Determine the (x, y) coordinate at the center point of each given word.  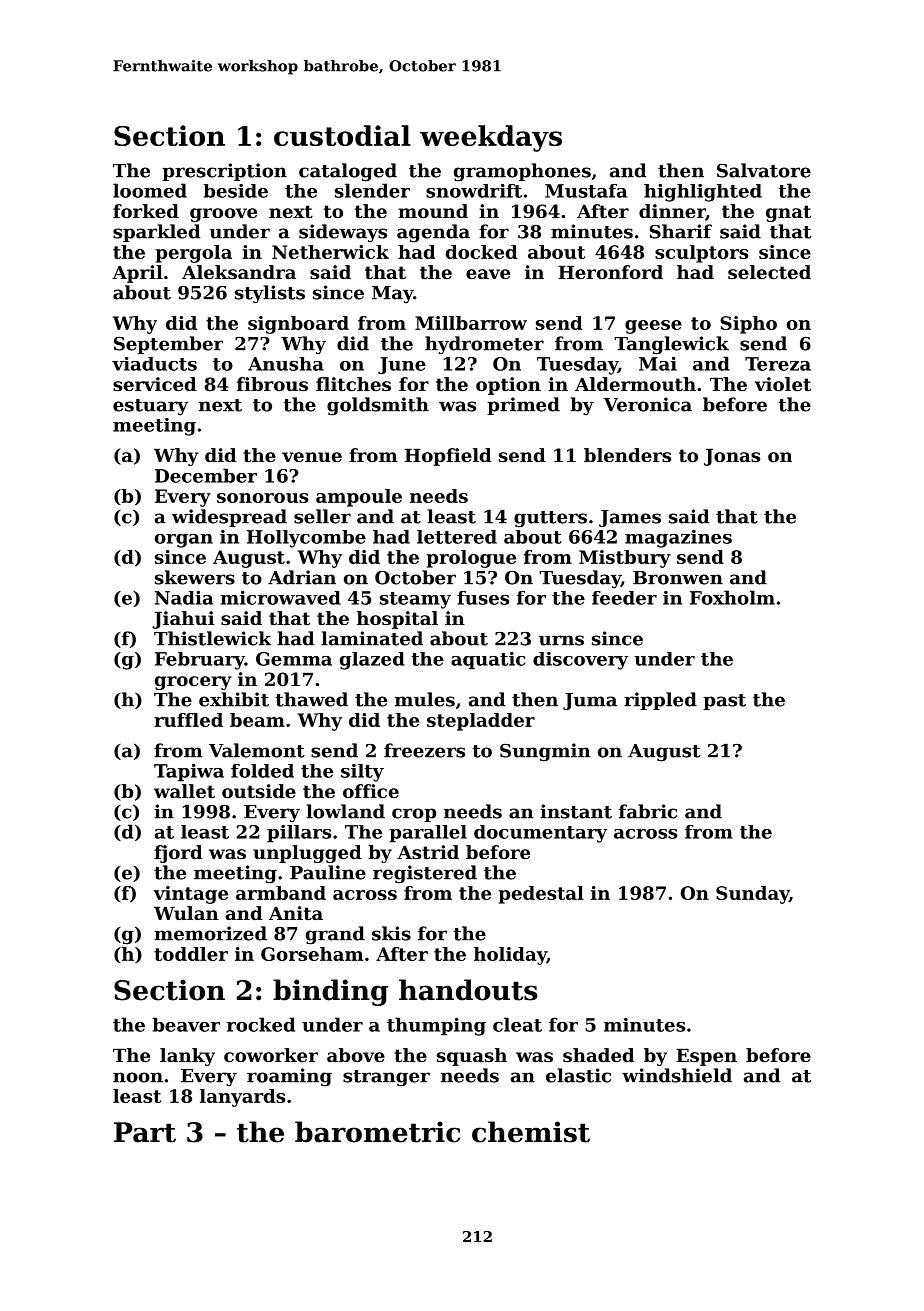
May (393, 294)
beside (235, 191)
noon (138, 1077)
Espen (706, 1057)
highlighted (703, 193)
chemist (531, 1132)
